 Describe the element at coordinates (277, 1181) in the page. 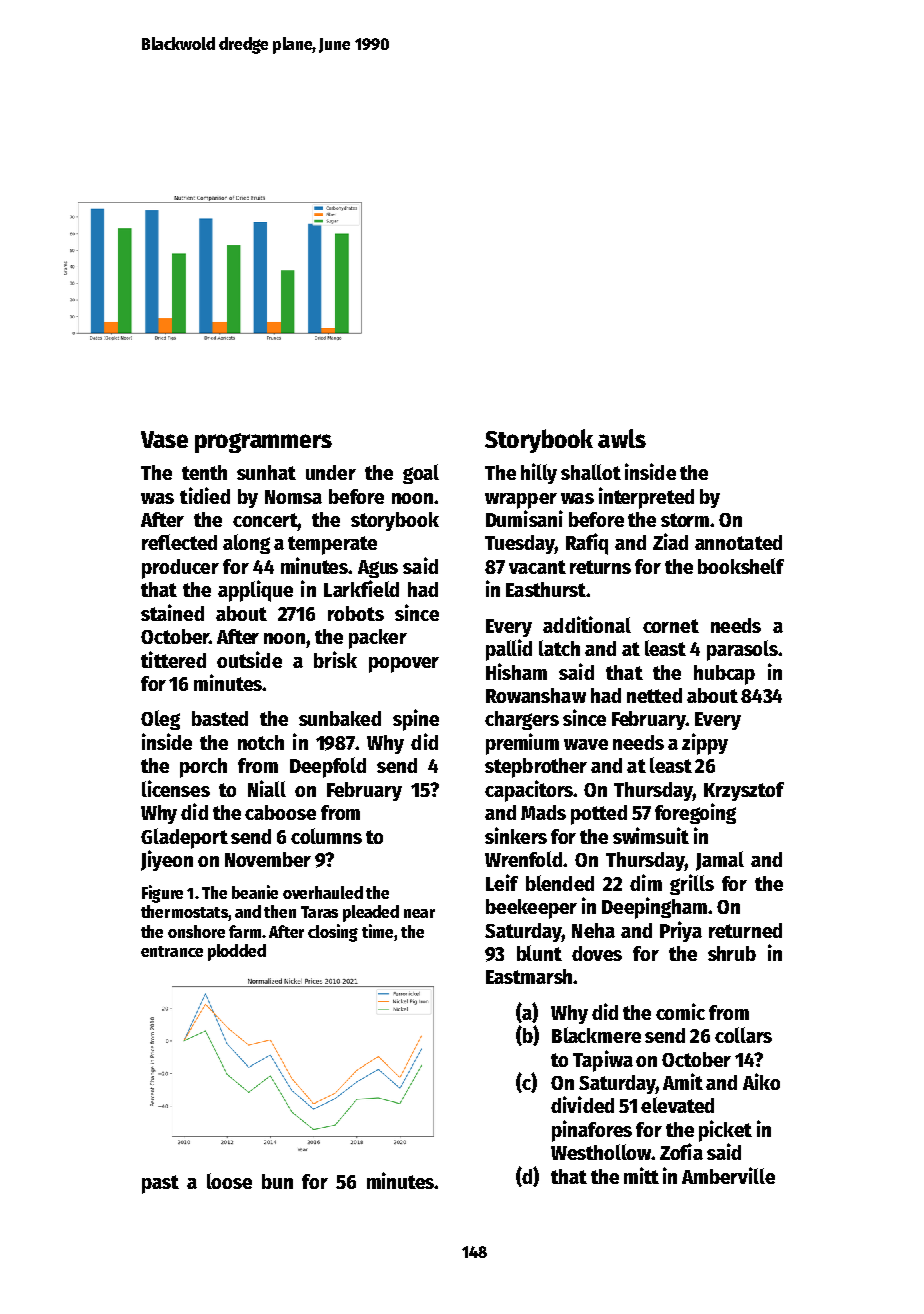

I see `bun` at that location.
